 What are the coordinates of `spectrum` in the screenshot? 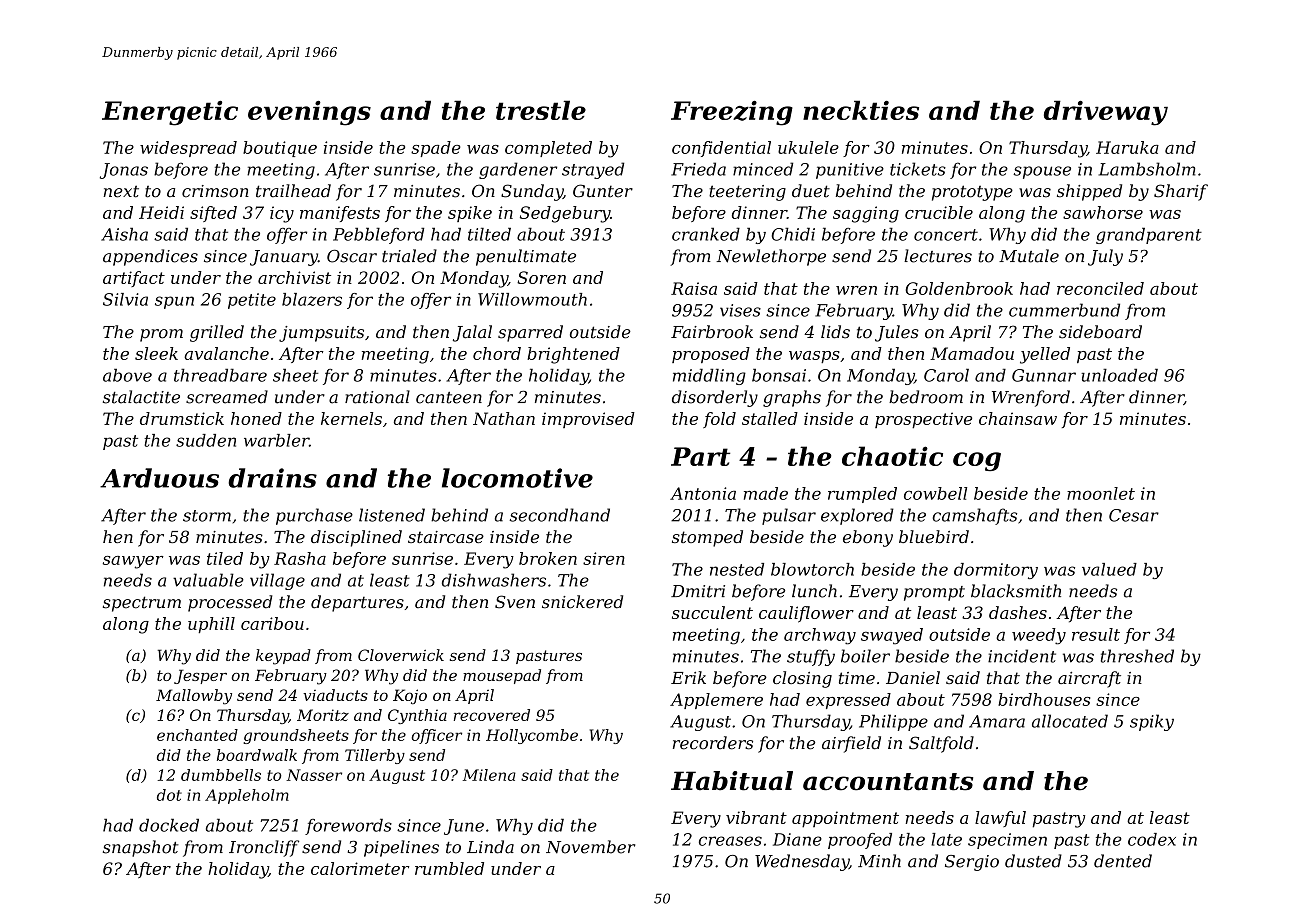 It's located at (142, 604).
